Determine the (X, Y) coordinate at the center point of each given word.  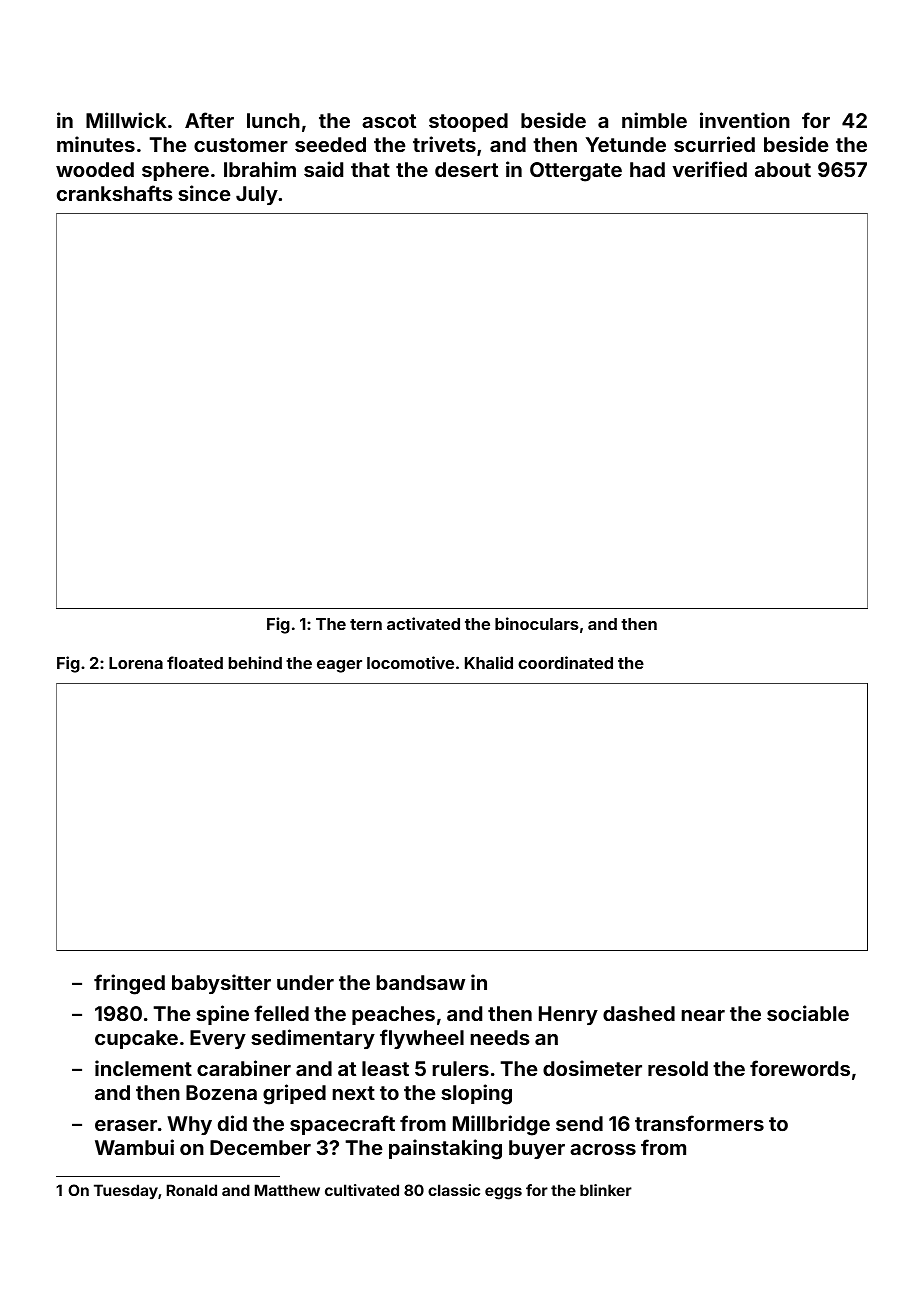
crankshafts (115, 193)
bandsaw (421, 982)
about (783, 169)
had (647, 169)
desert (466, 169)
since (204, 193)
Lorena (136, 663)
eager (339, 666)
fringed (129, 984)
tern (366, 624)
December (260, 1147)
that (370, 169)
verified (709, 169)
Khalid (489, 662)
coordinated (565, 662)
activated (423, 623)
